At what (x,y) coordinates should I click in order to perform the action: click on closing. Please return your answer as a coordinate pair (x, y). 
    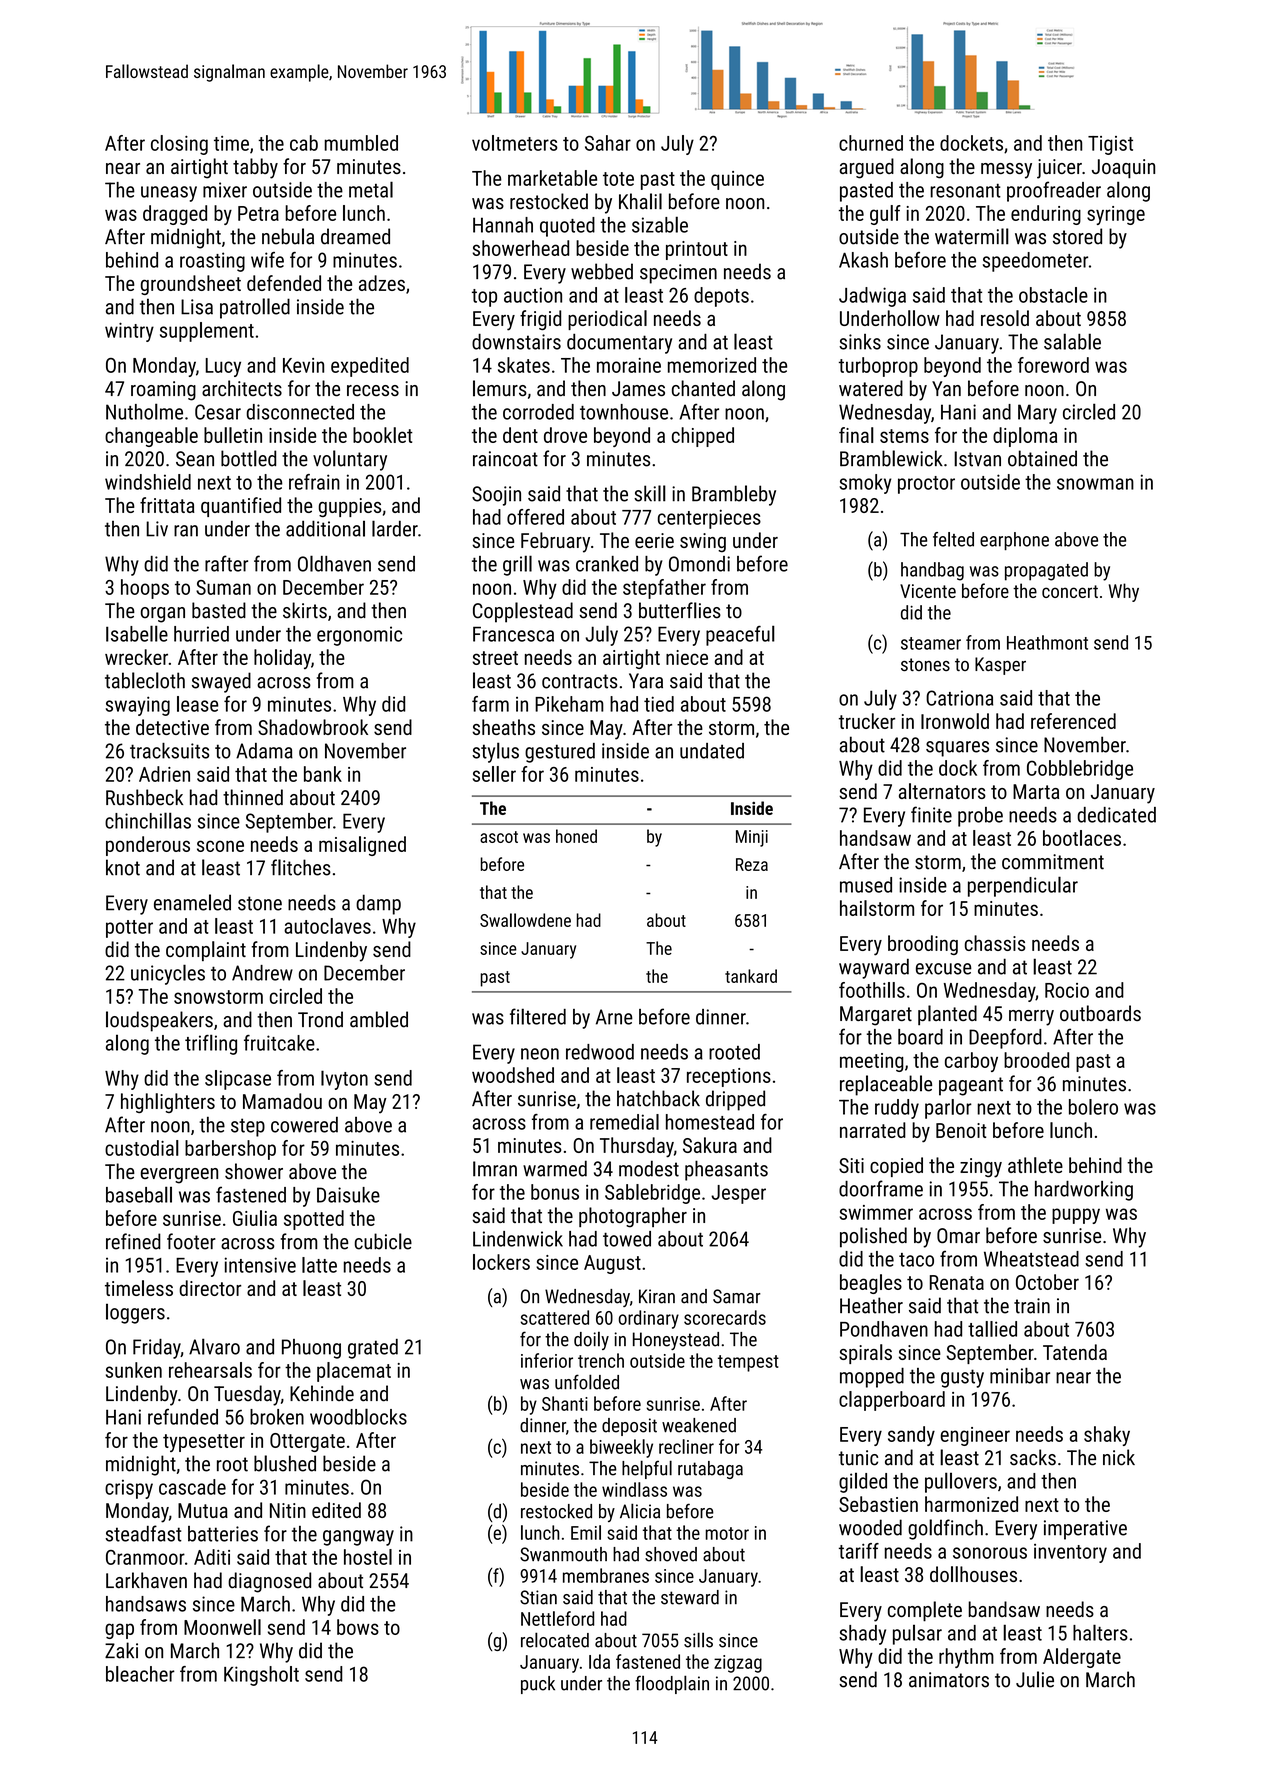
    Looking at the image, I should click on (179, 145).
